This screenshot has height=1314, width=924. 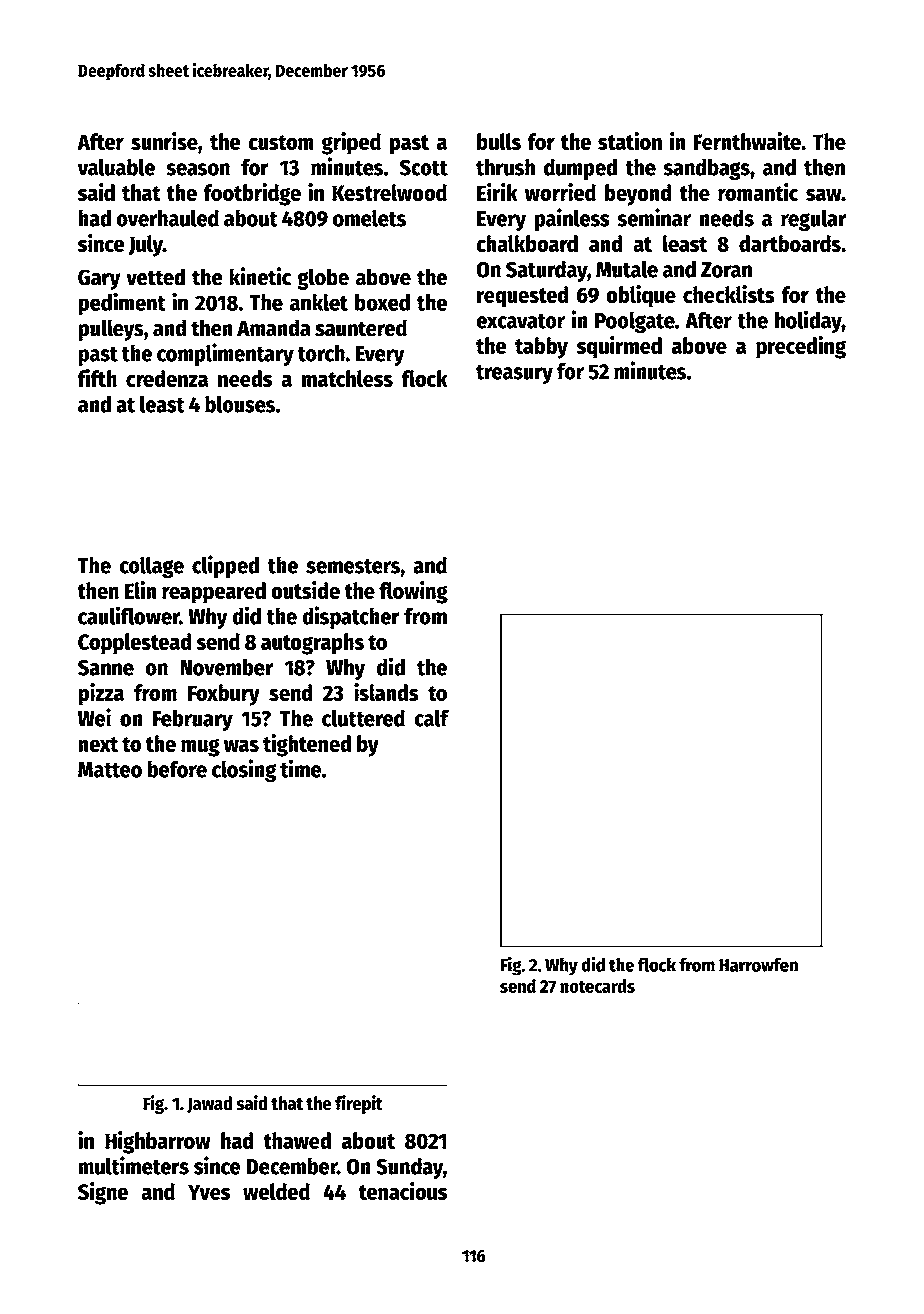 I want to click on requested, so click(x=523, y=297).
